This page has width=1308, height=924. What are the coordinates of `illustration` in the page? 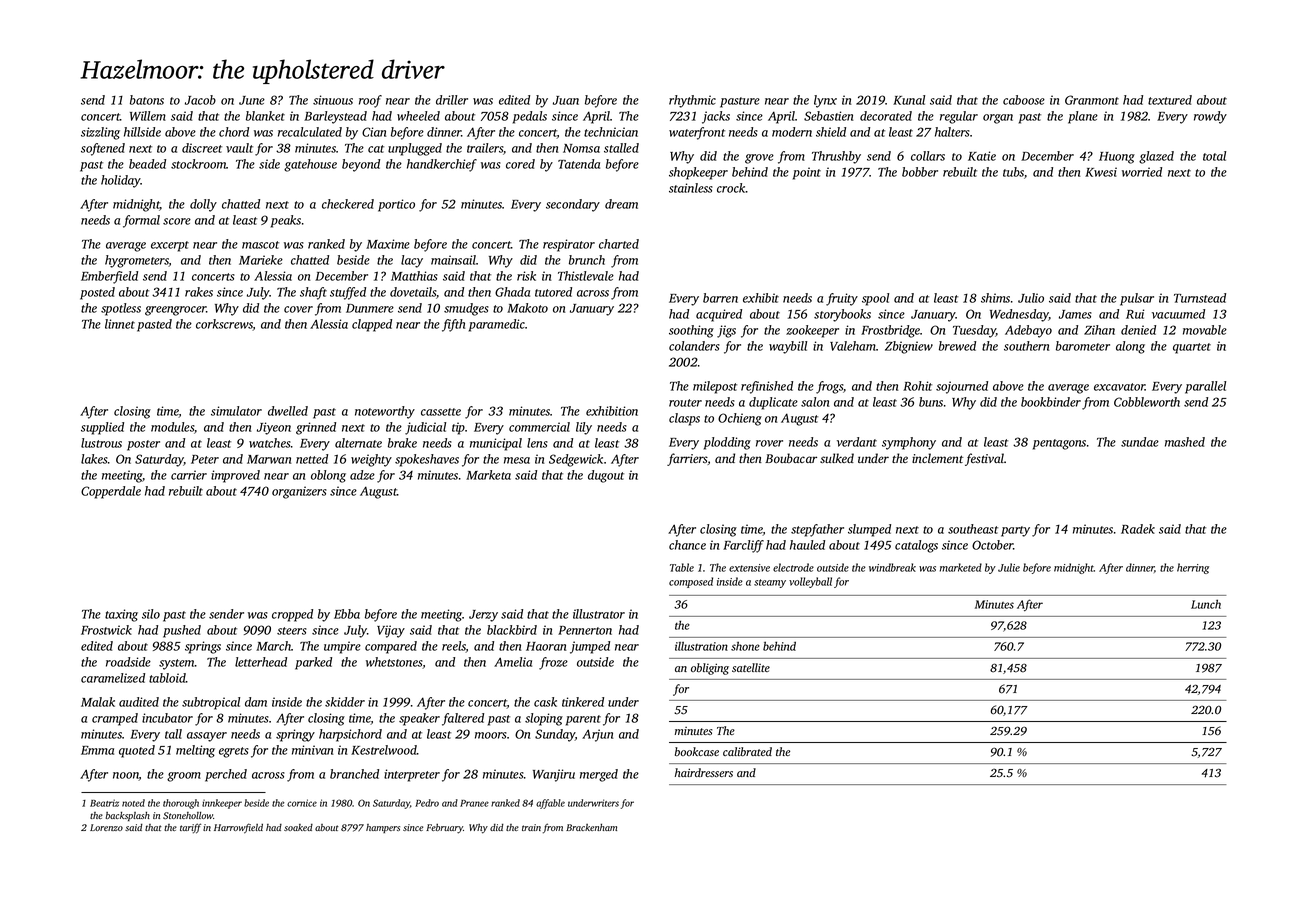 It's located at (701, 646).
